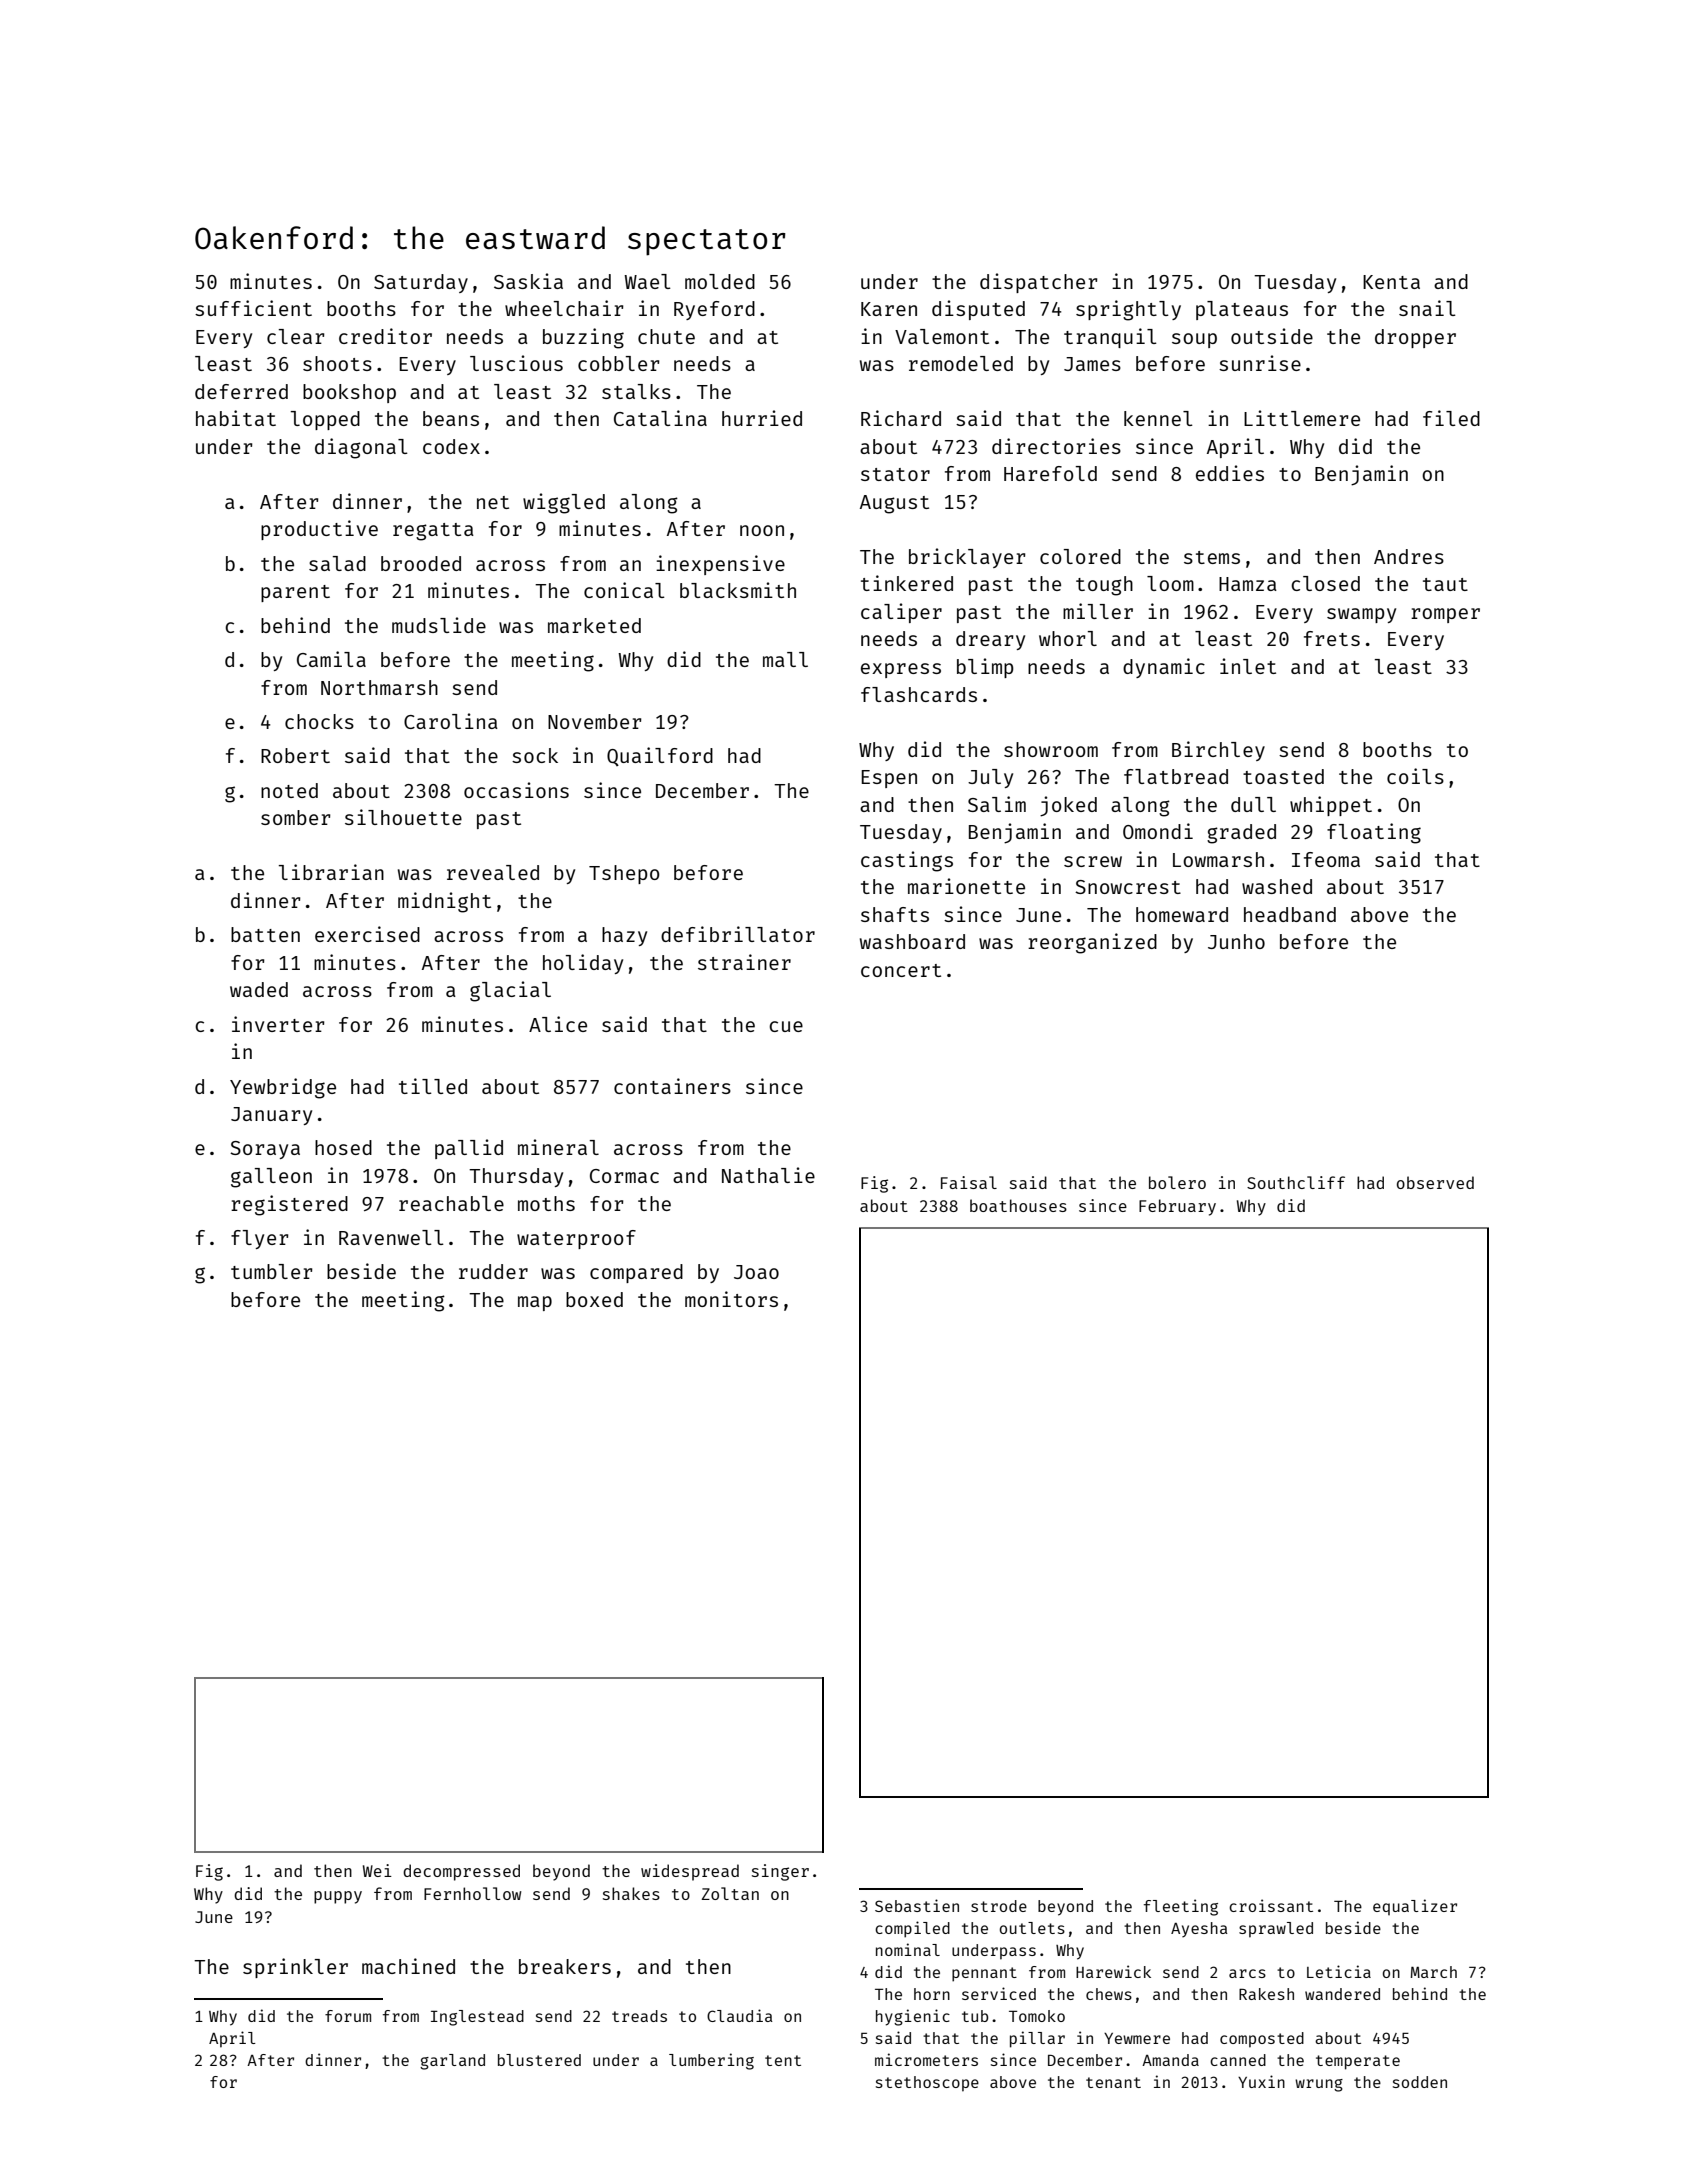 Image resolution: width=1683 pixels, height=2178 pixels. Describe the element at coordinates (1427, 308) in the image. I see `snail` at that location.
